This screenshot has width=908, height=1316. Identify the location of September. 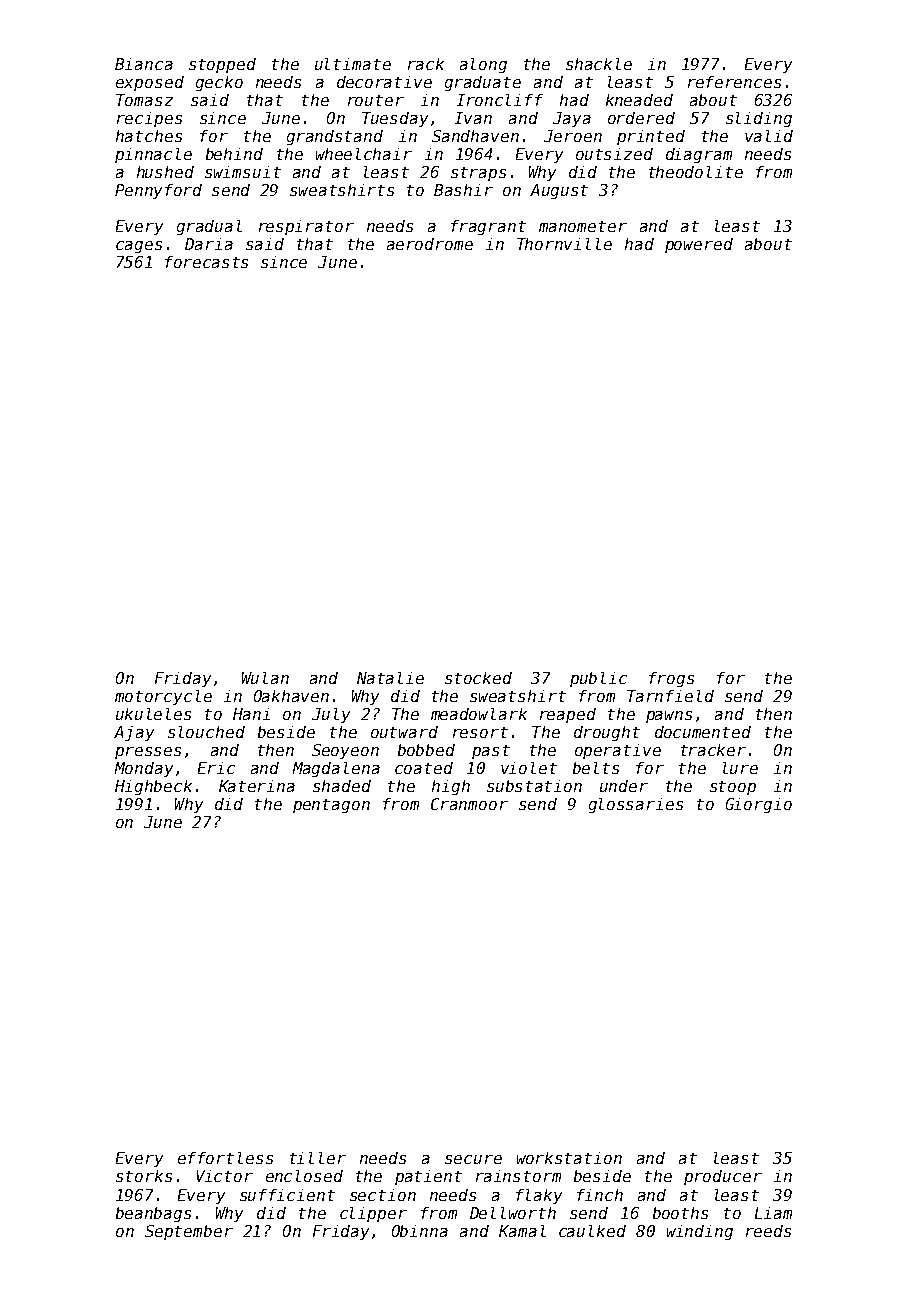
(189, 1232).
